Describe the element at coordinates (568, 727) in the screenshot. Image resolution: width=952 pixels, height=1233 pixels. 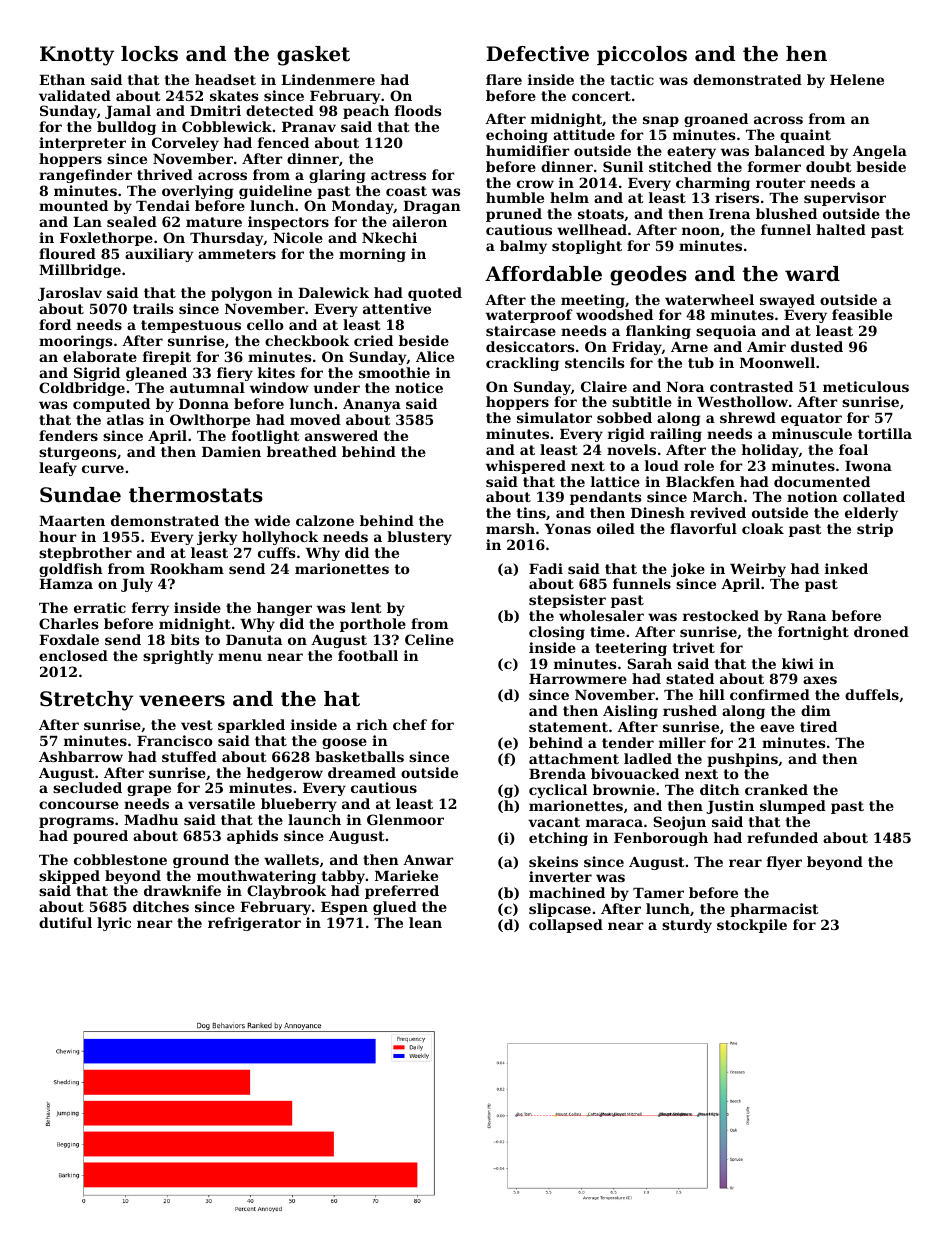
I see `statement` at that location.
